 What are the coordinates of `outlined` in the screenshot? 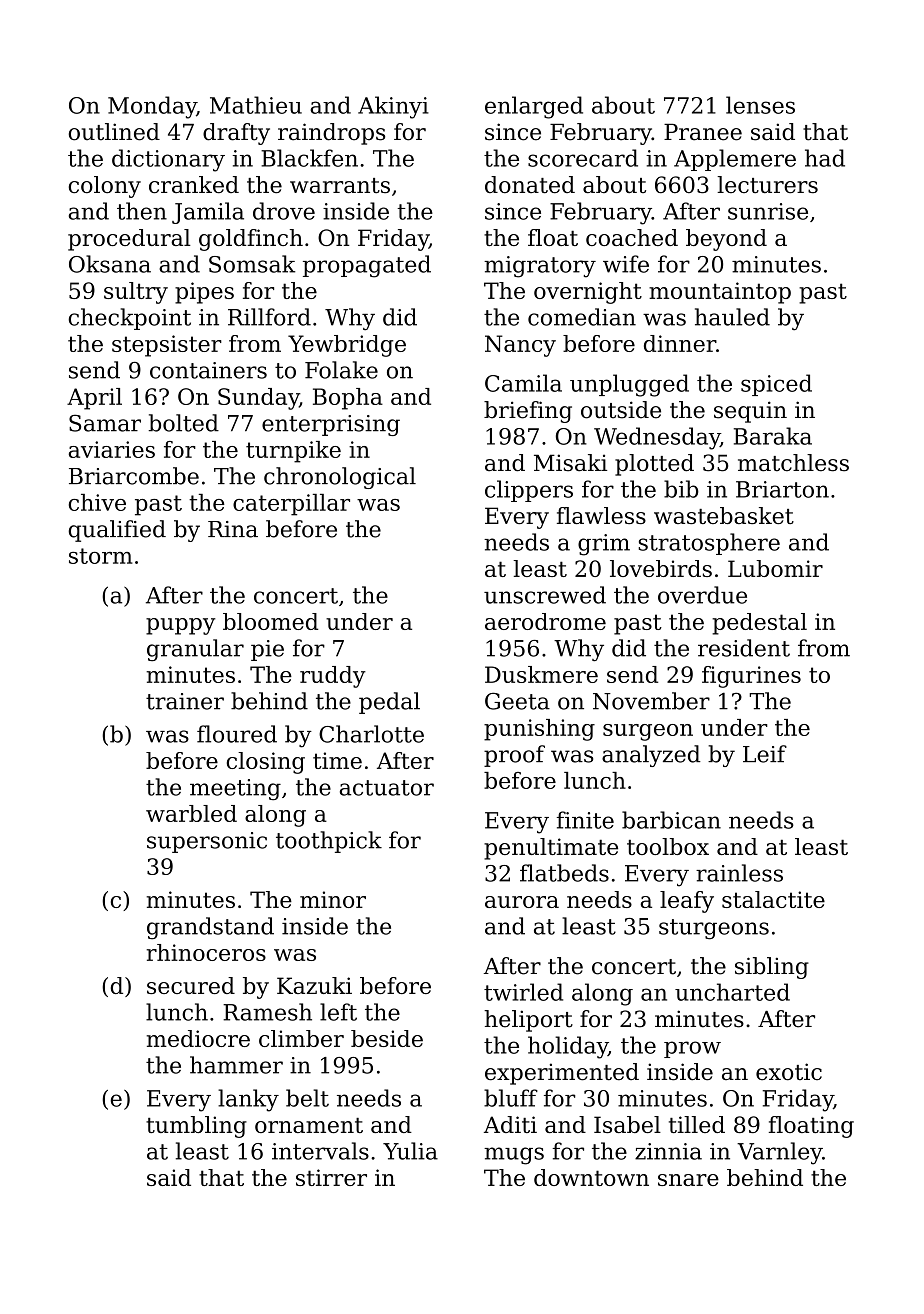 It's located at (114, 132).
